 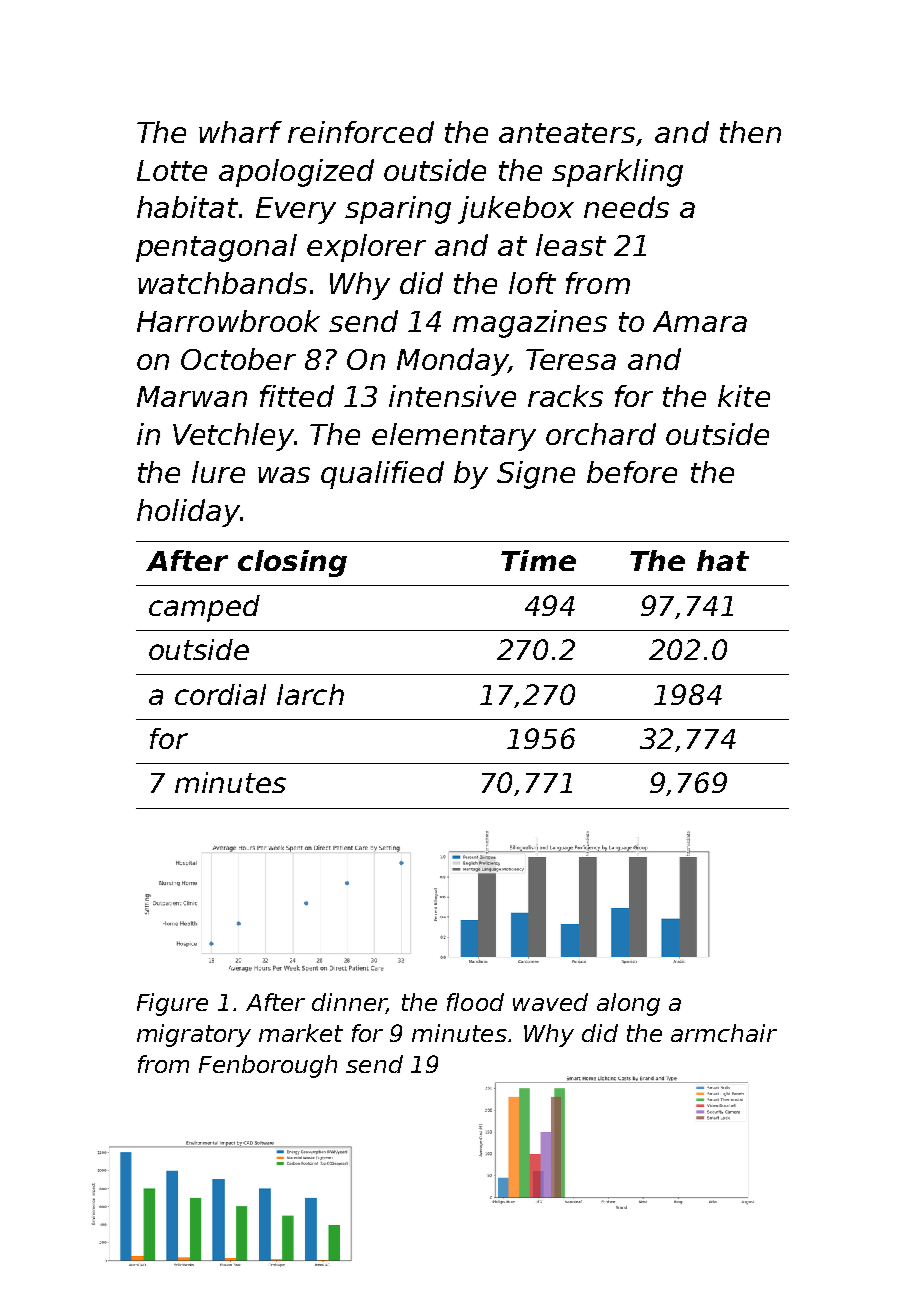 I want to click on then, so click(x=750, y=132).
